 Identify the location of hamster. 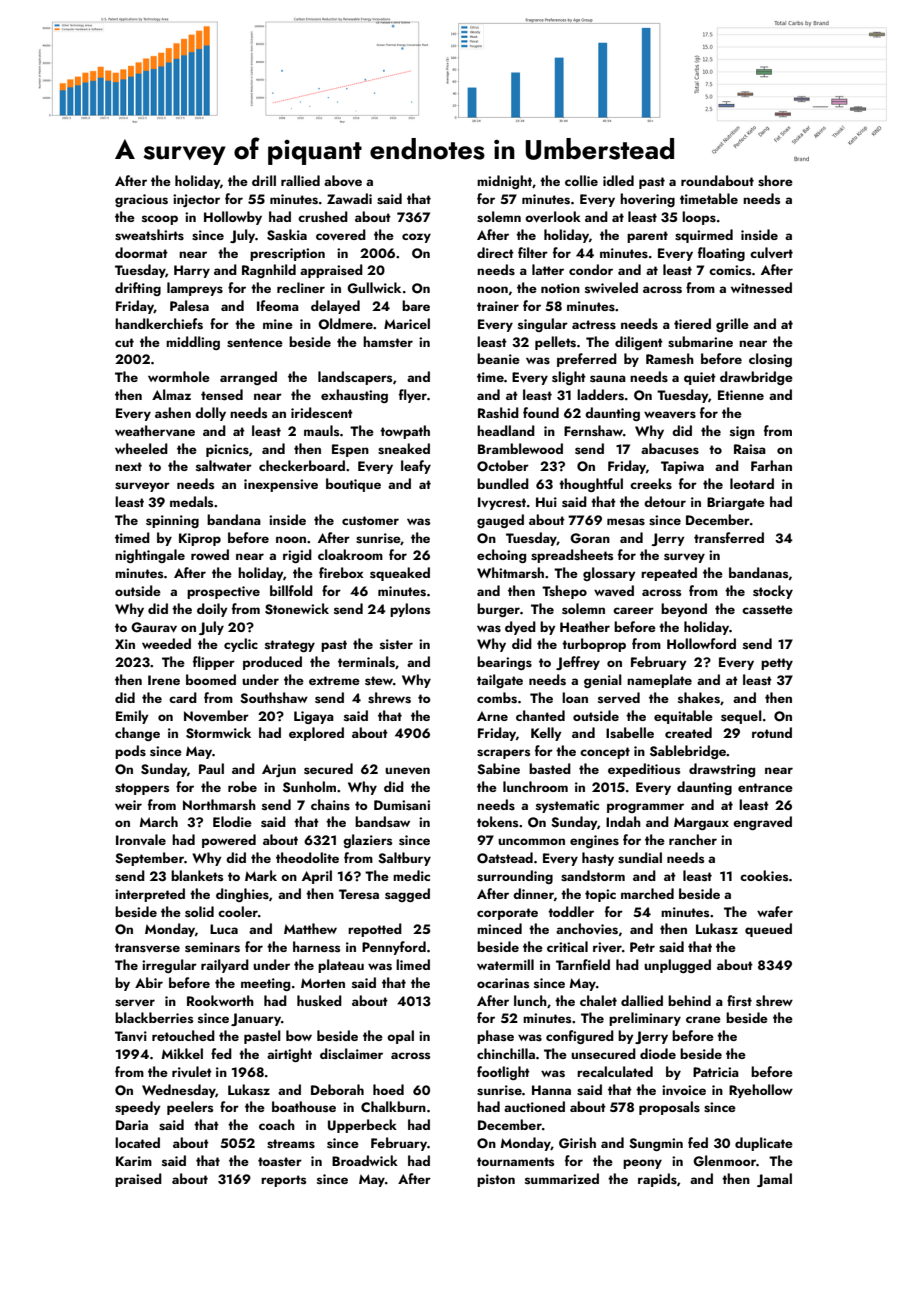
(388, 342).
